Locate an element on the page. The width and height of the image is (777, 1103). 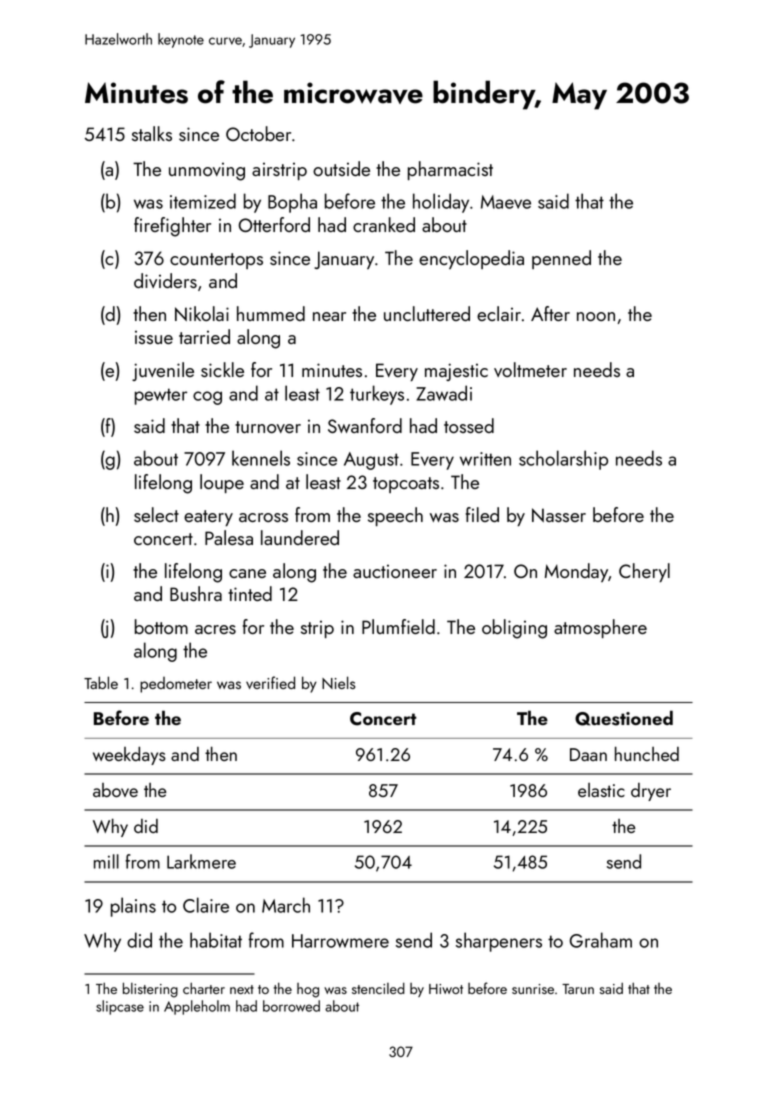
hummed is located at coordinates (271, 313).
